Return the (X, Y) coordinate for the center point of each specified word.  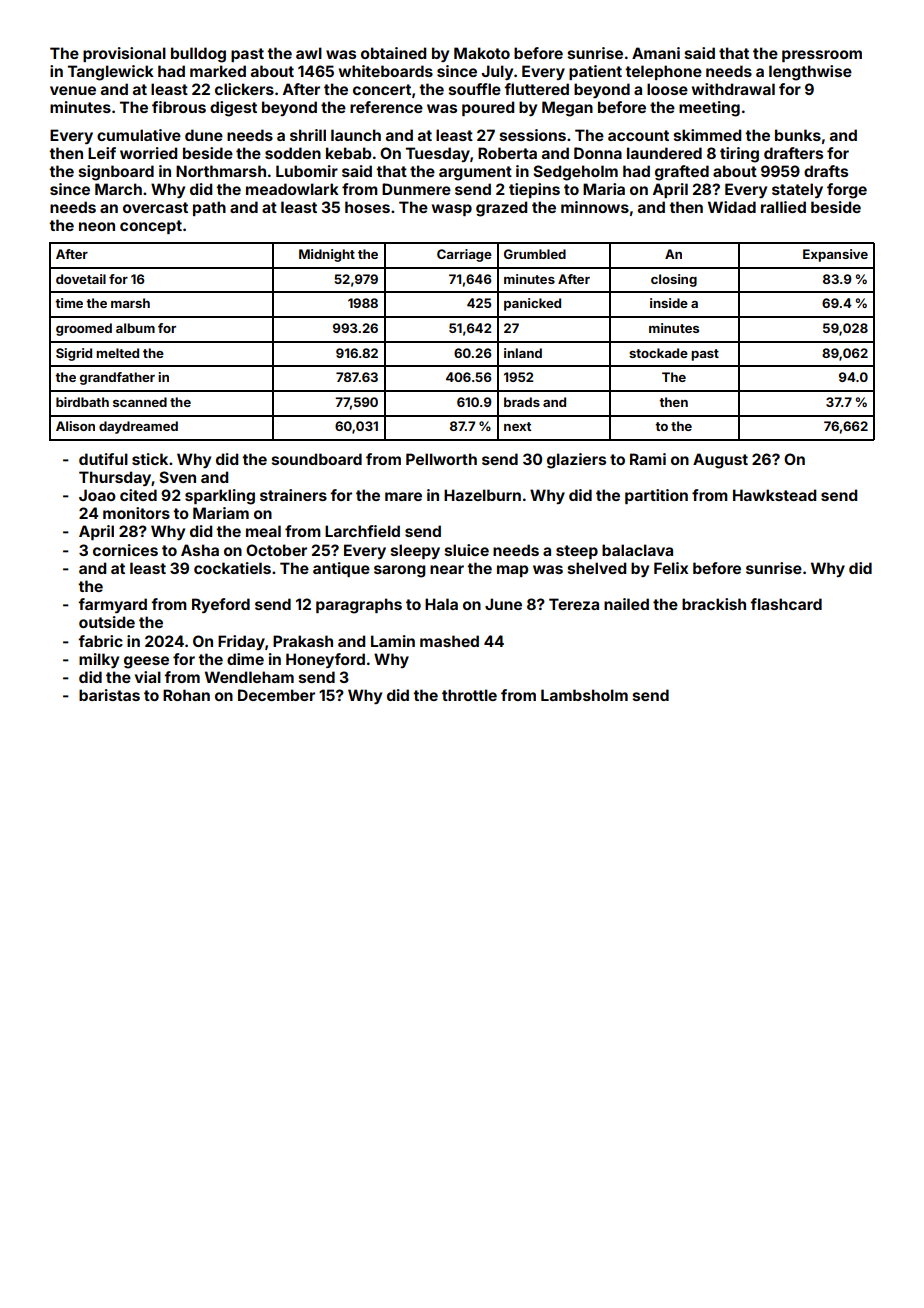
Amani (656, 53)
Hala (441, 604)
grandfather (117, 378)
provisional (124, 54)
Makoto (482, 53)
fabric (100, 641)
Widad (732, 207)
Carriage (464, 255)
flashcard (786, 604)
